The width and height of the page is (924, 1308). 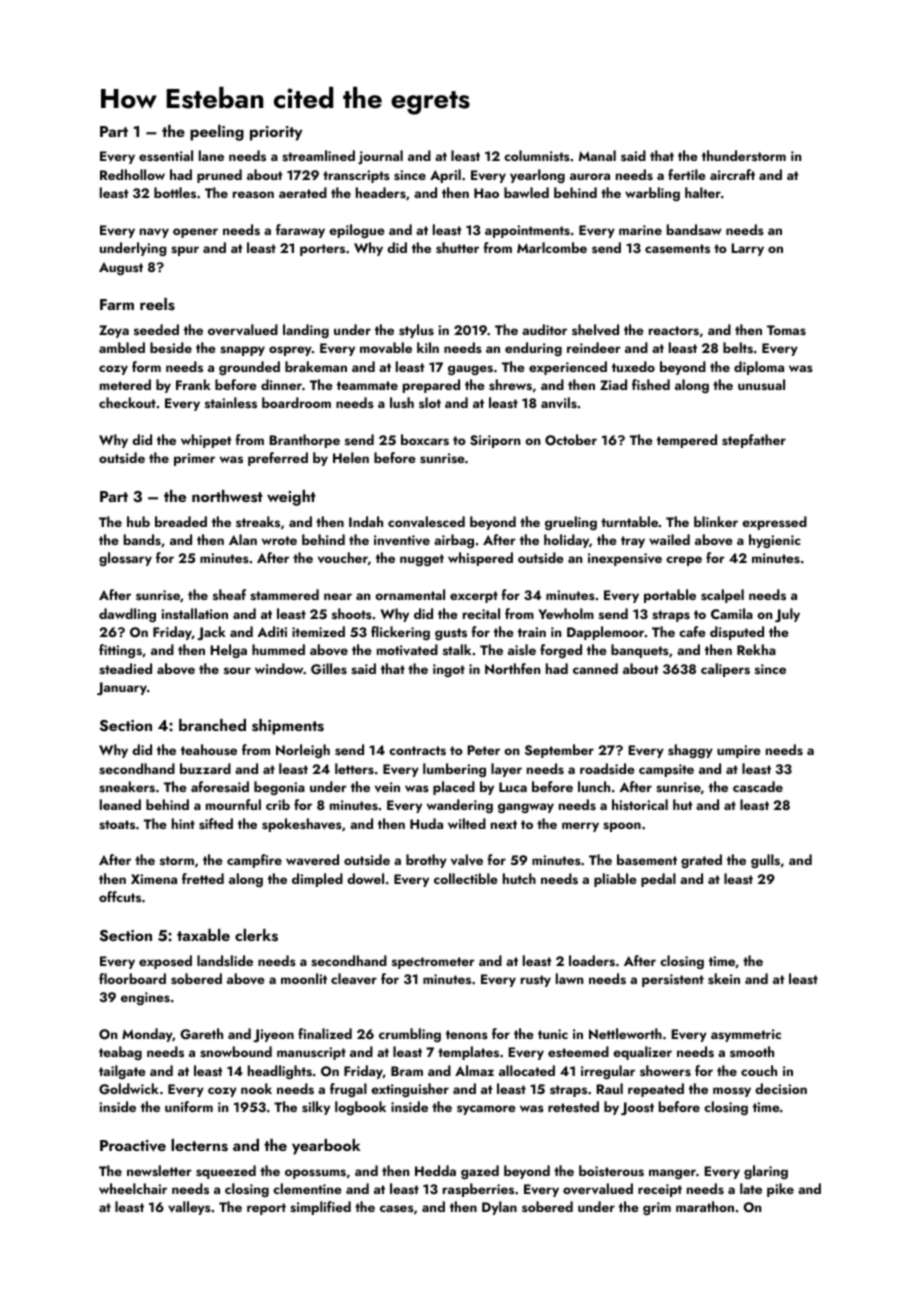 What do you see at coordinates (322, 250) in the page?
I see `porters` at bounding box center [322, 250].
